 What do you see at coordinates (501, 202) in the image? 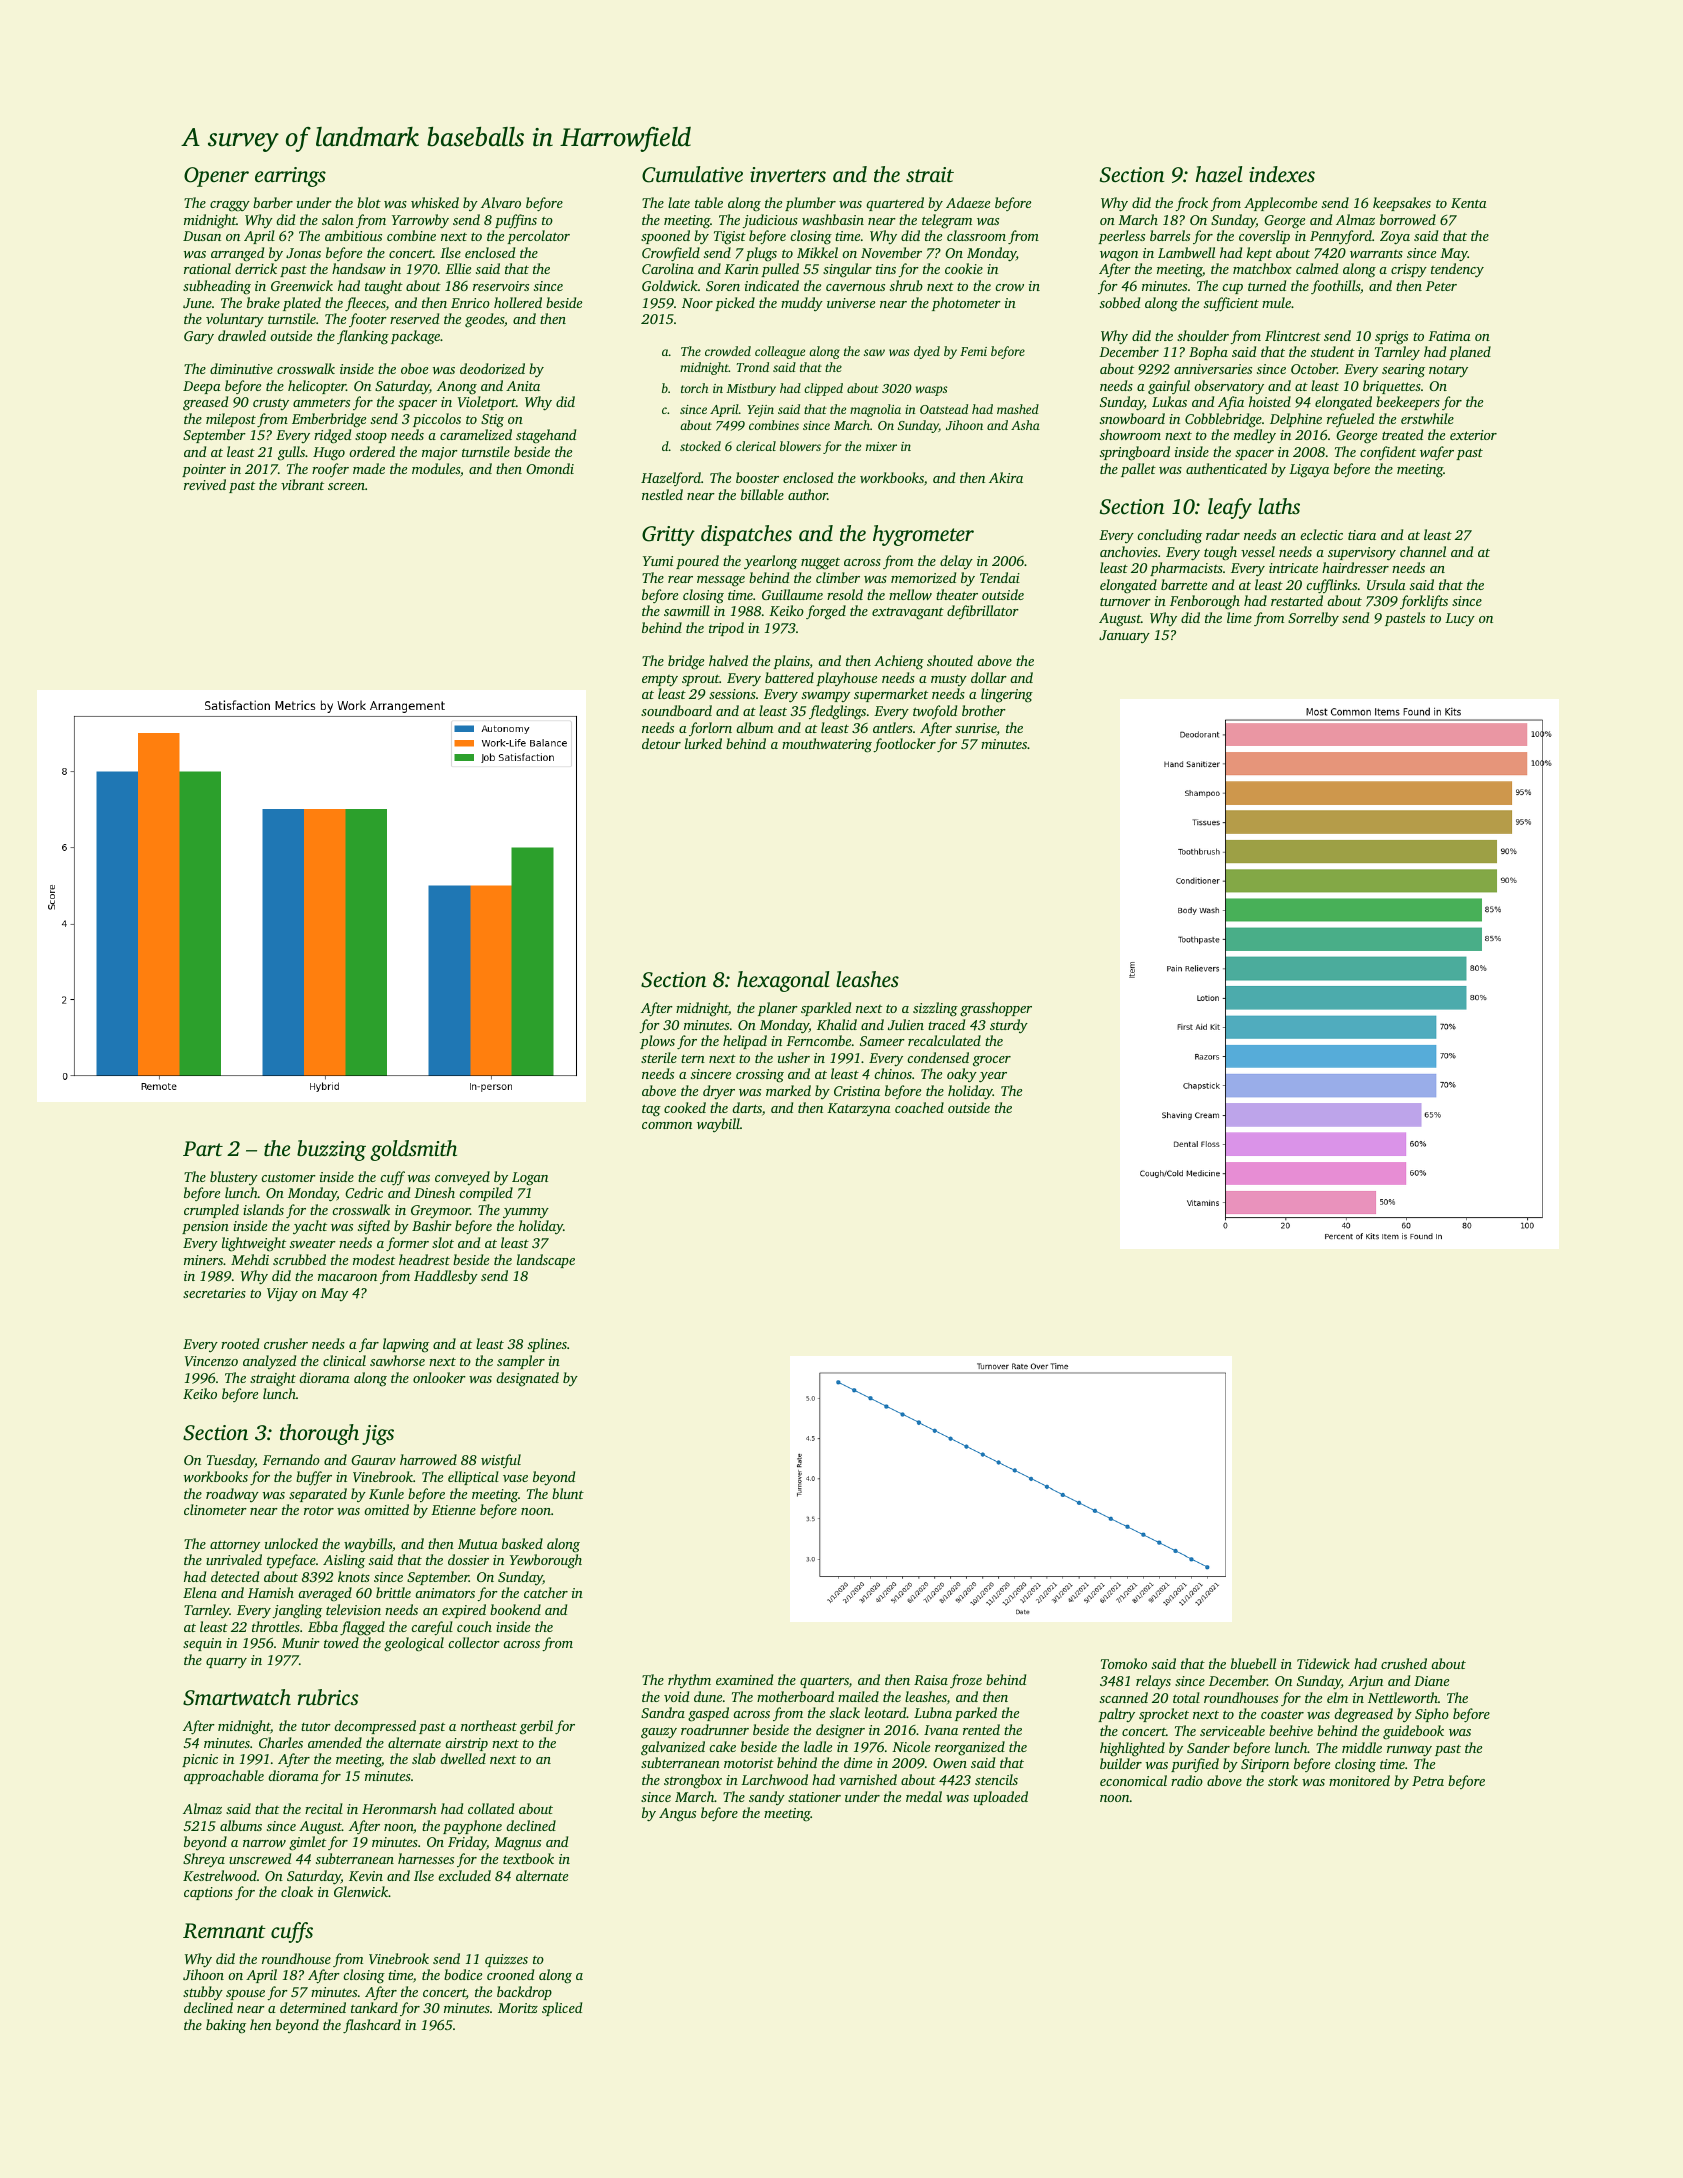
I see `Alvaro` at bounding box center [501, 202].
